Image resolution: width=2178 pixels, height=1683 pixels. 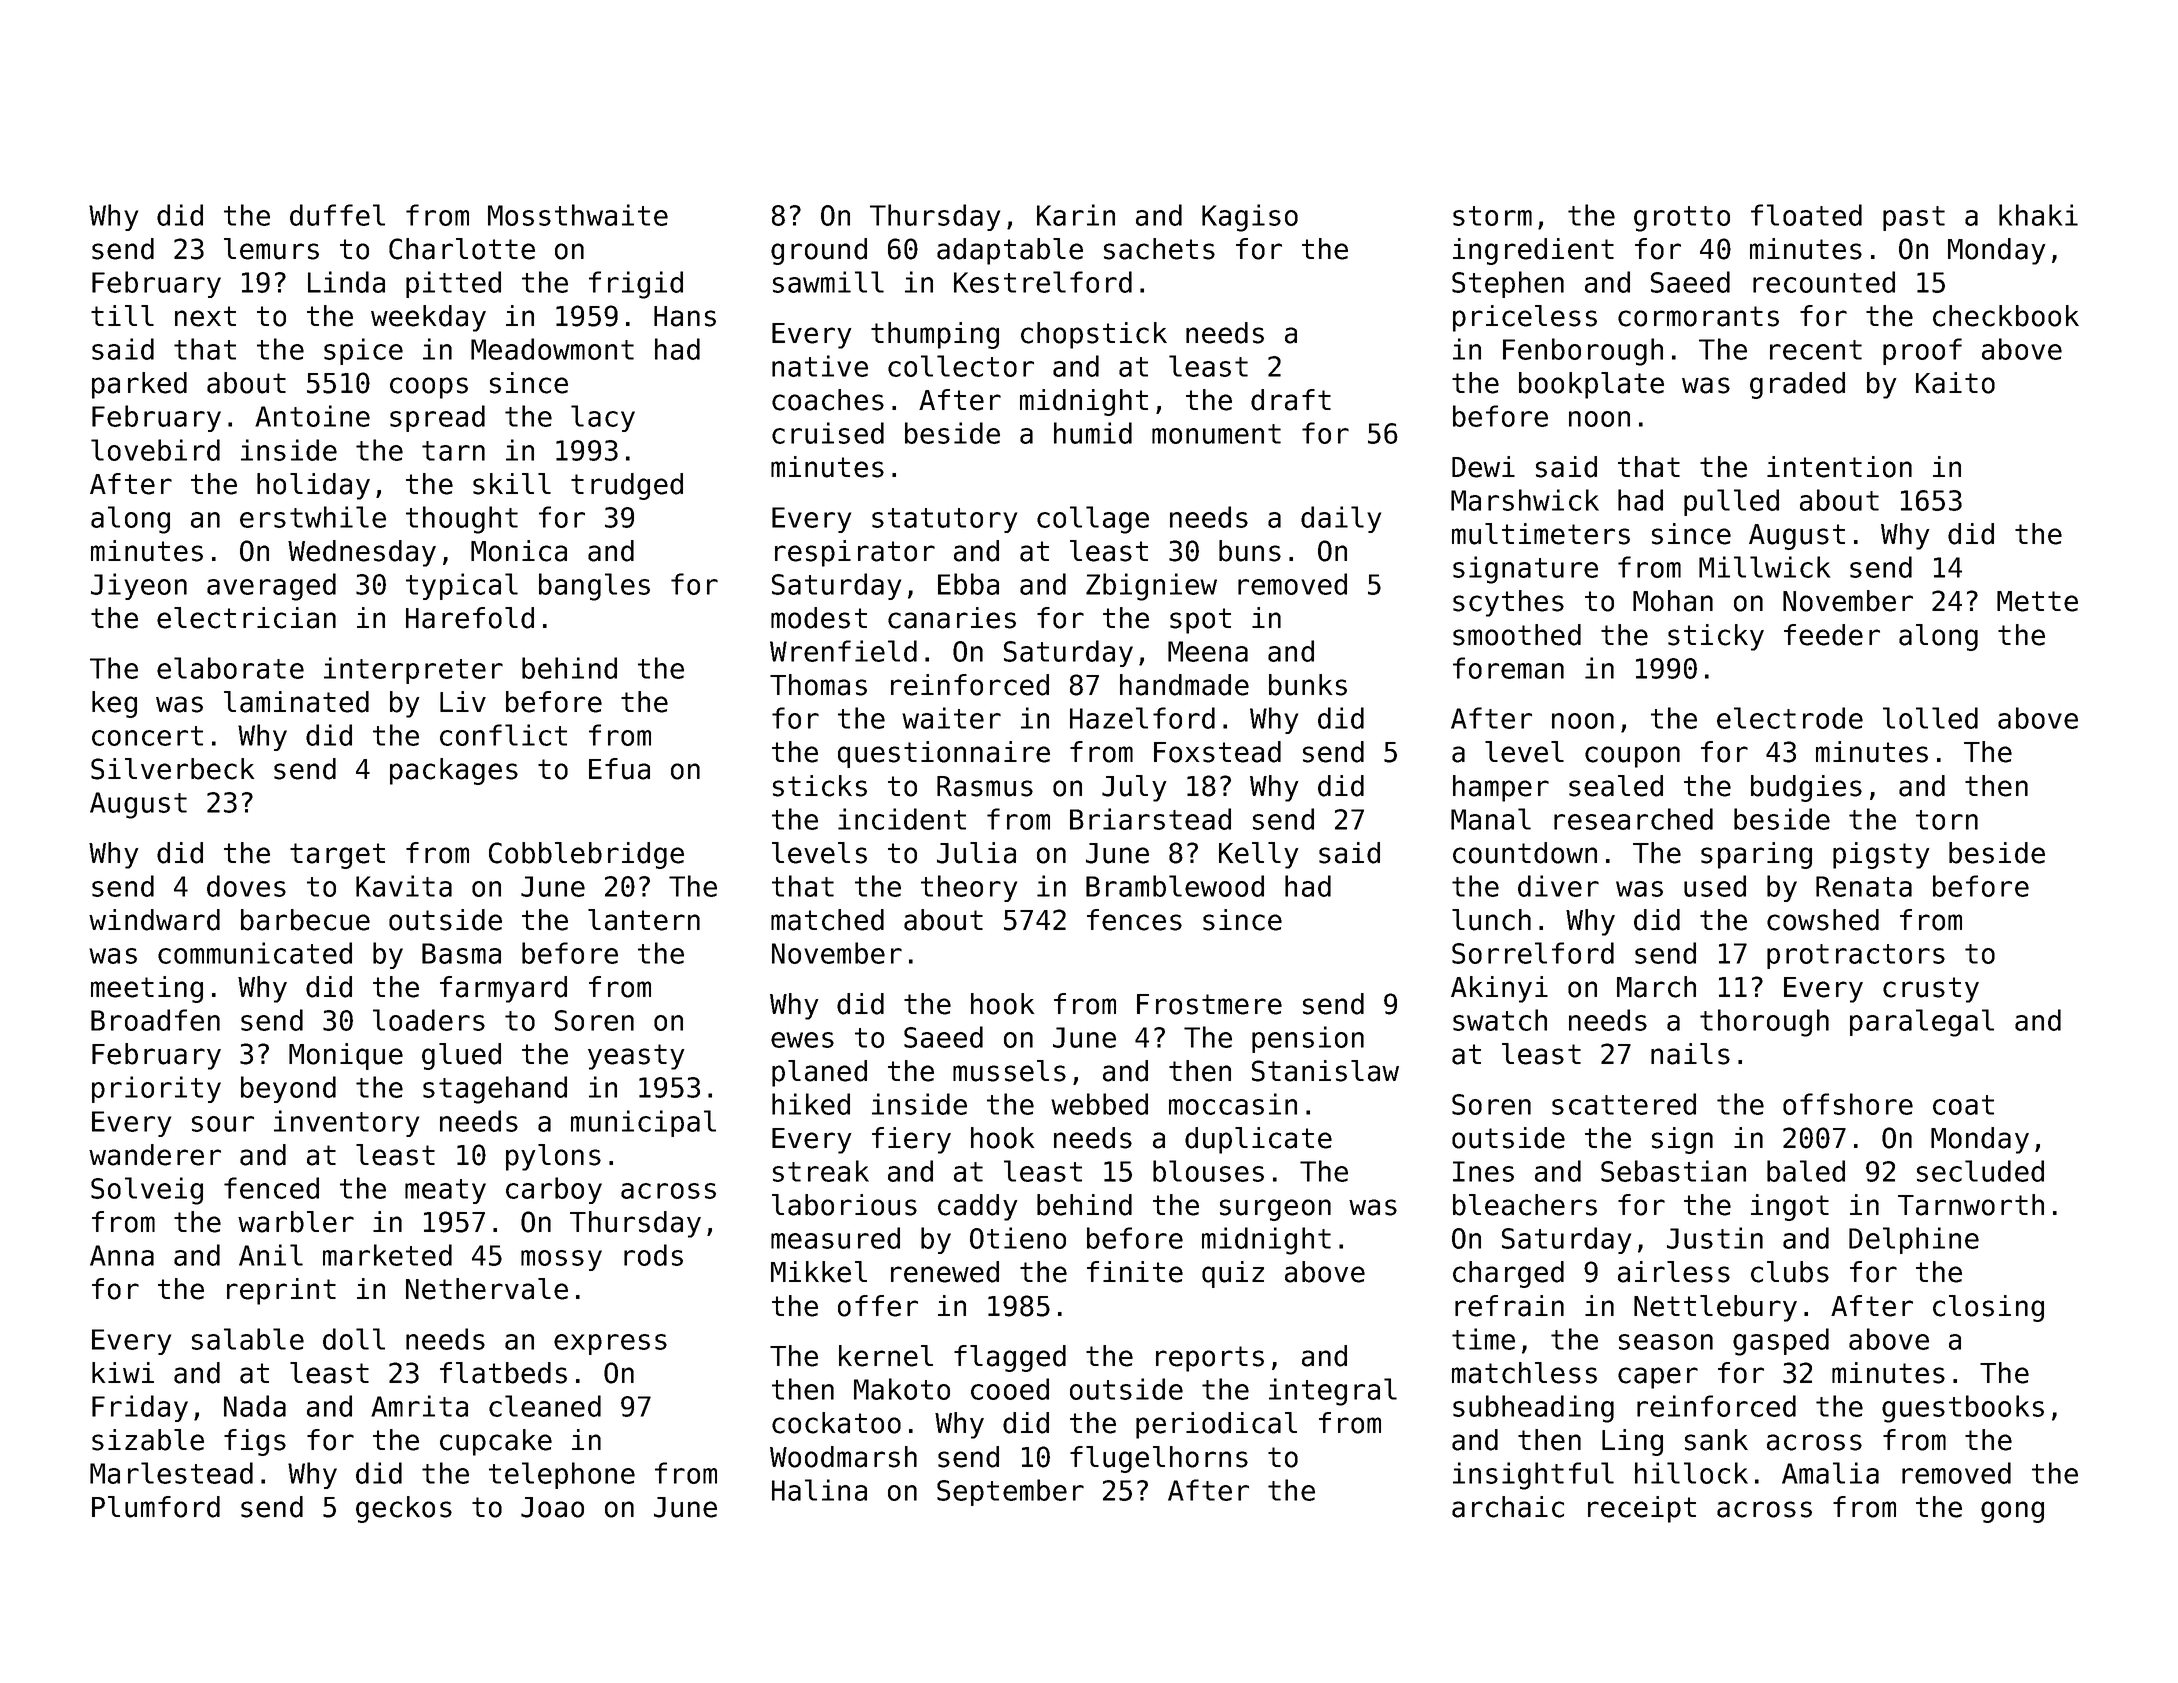 What do you see at coordinates (855, 553) in the image?
I see `respirator` at bounding box center [855, 553].
